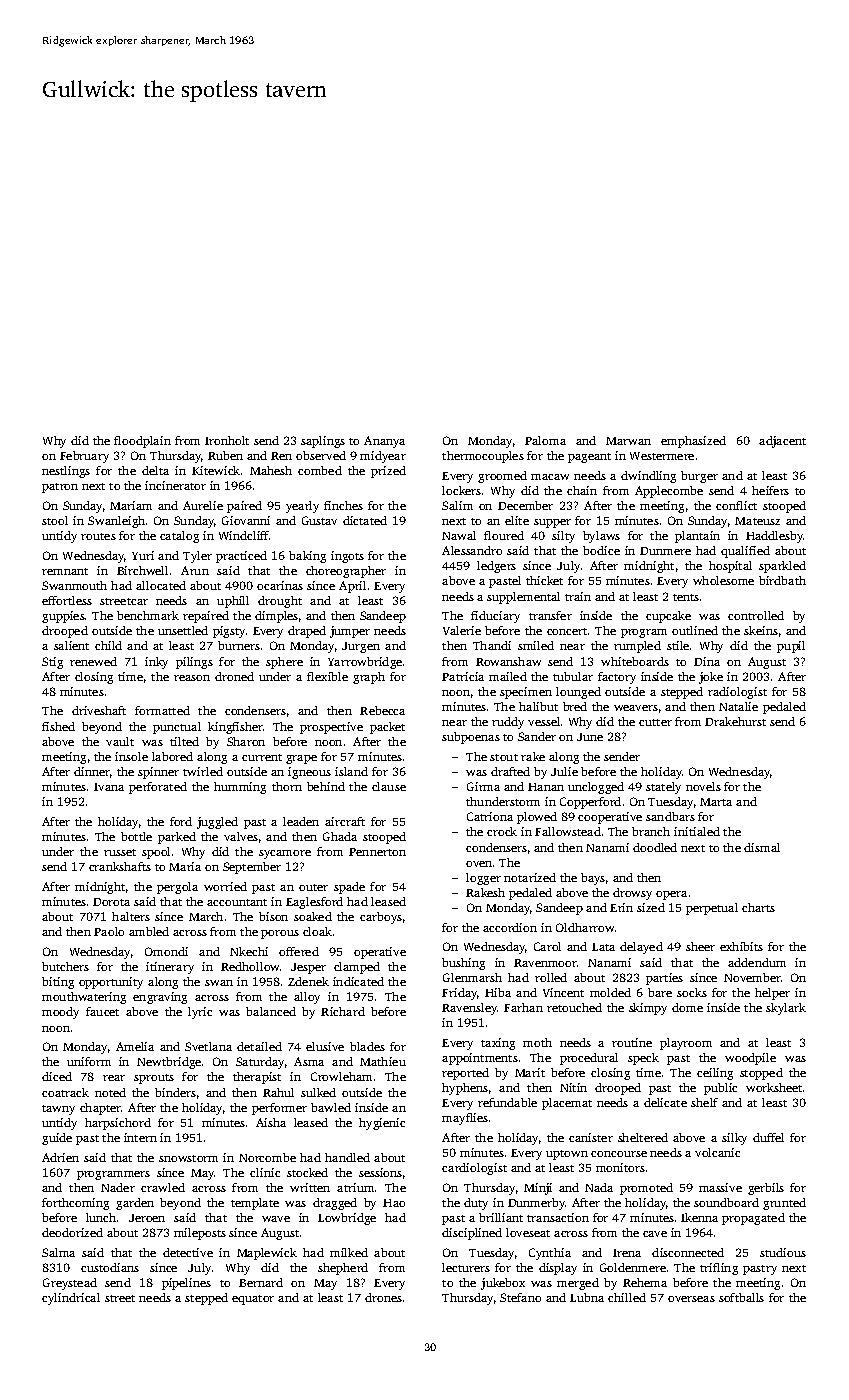 Image resolution: width=849 pixels, height=1400 pixels. I want to click on sprouts, so click(154, 1079).
